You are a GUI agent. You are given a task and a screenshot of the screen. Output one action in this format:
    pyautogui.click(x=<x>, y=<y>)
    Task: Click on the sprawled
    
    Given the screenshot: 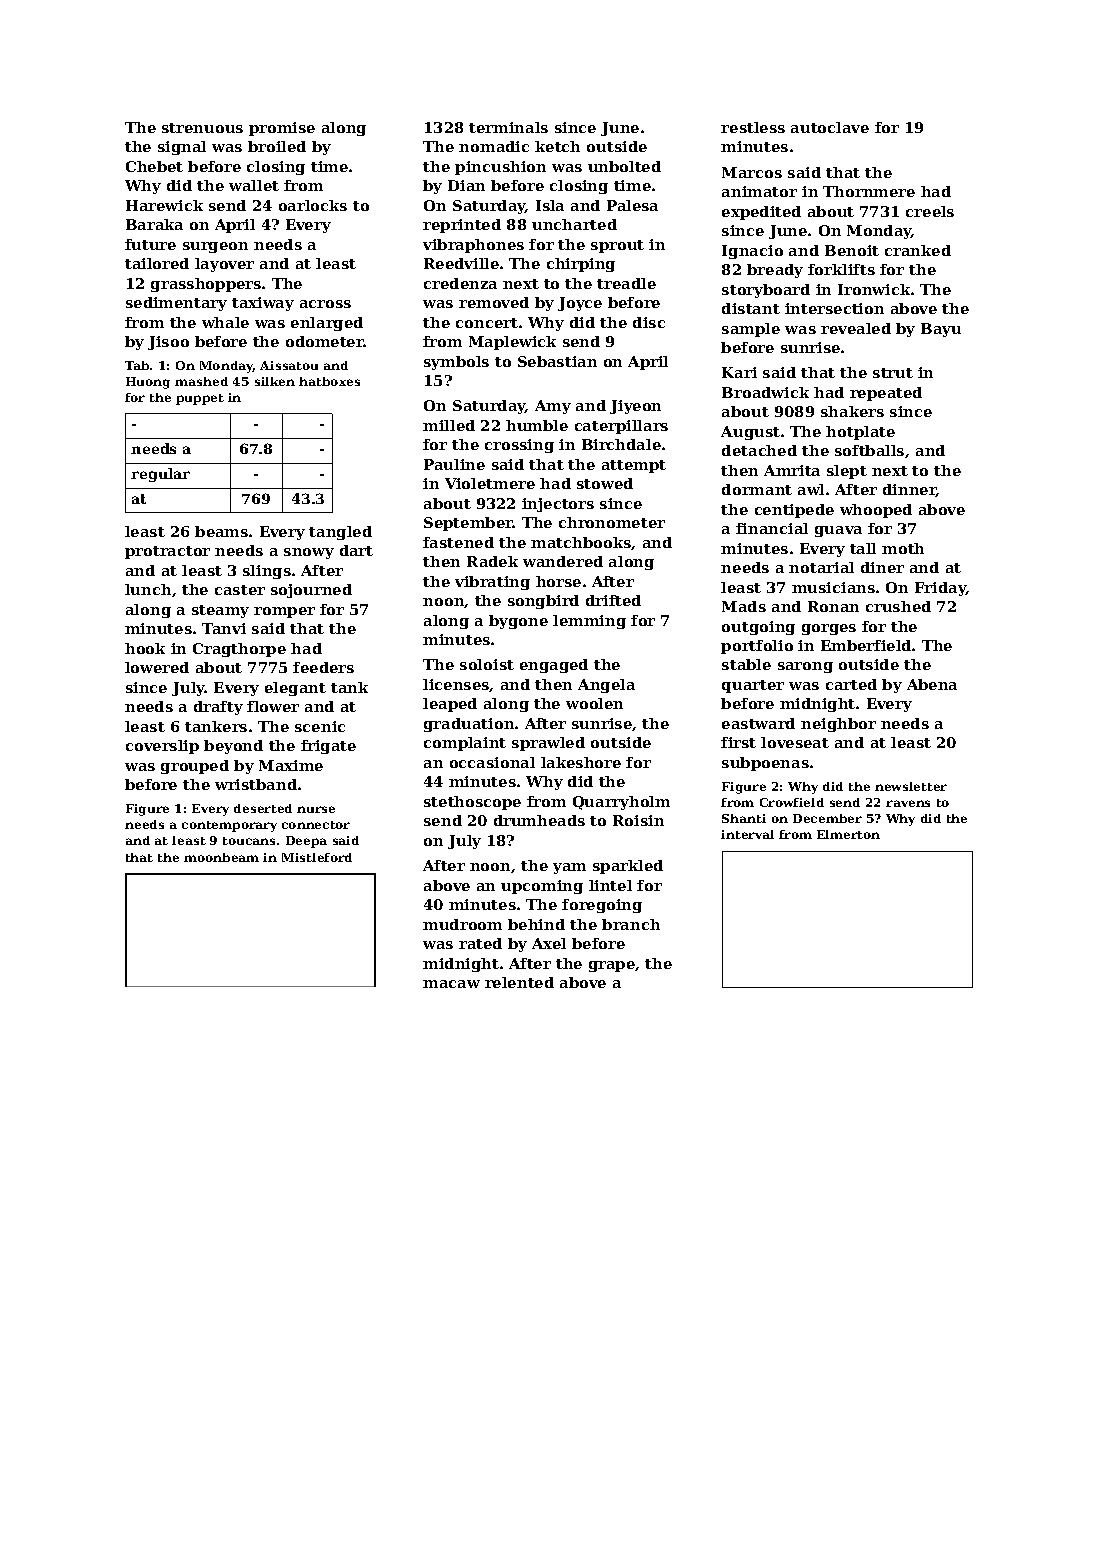 What is the action you would take?
    pyautogui.click(x=548, y=744)
